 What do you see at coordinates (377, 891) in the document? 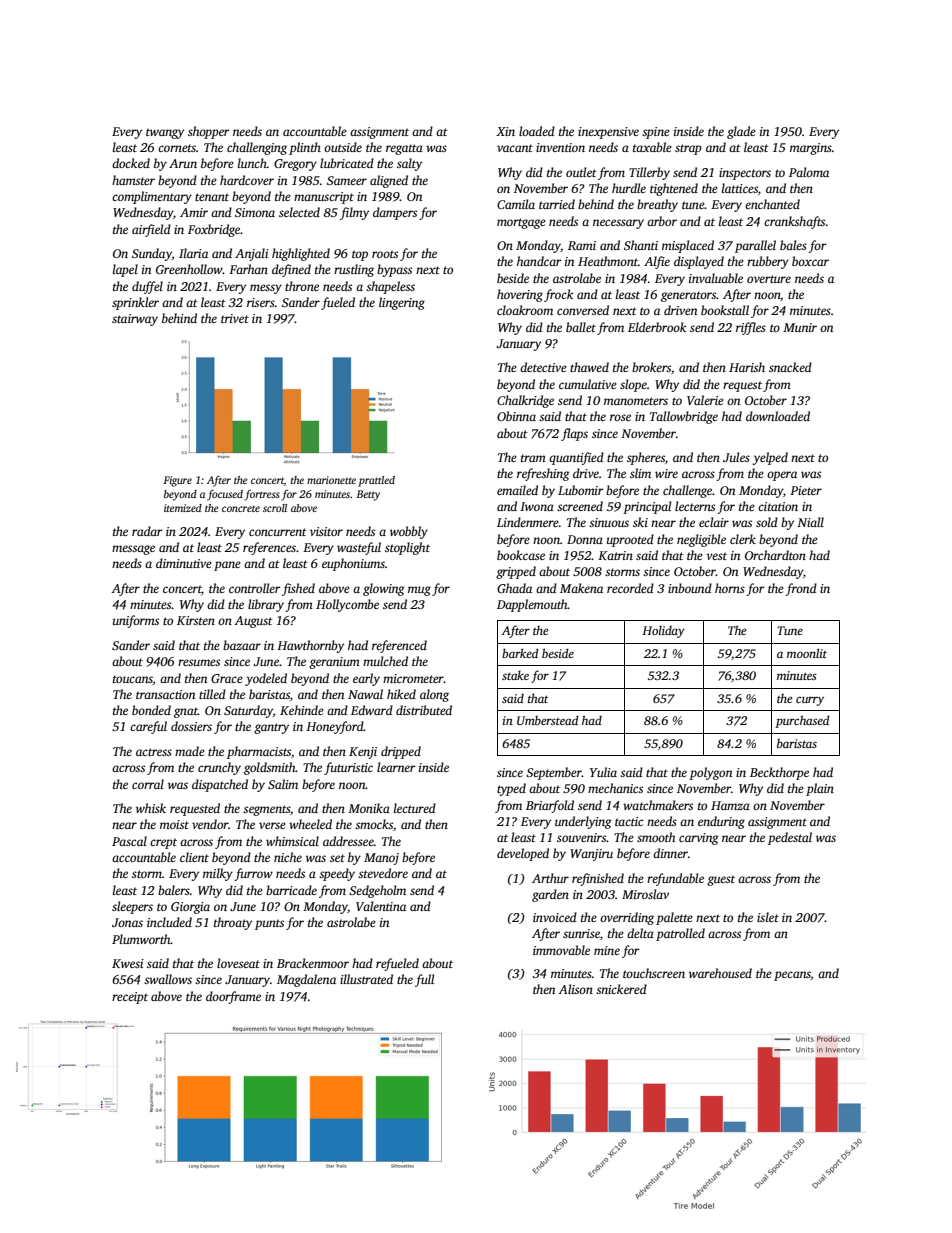
I see `Sedgeholm` at bounding box center [377, 891].
